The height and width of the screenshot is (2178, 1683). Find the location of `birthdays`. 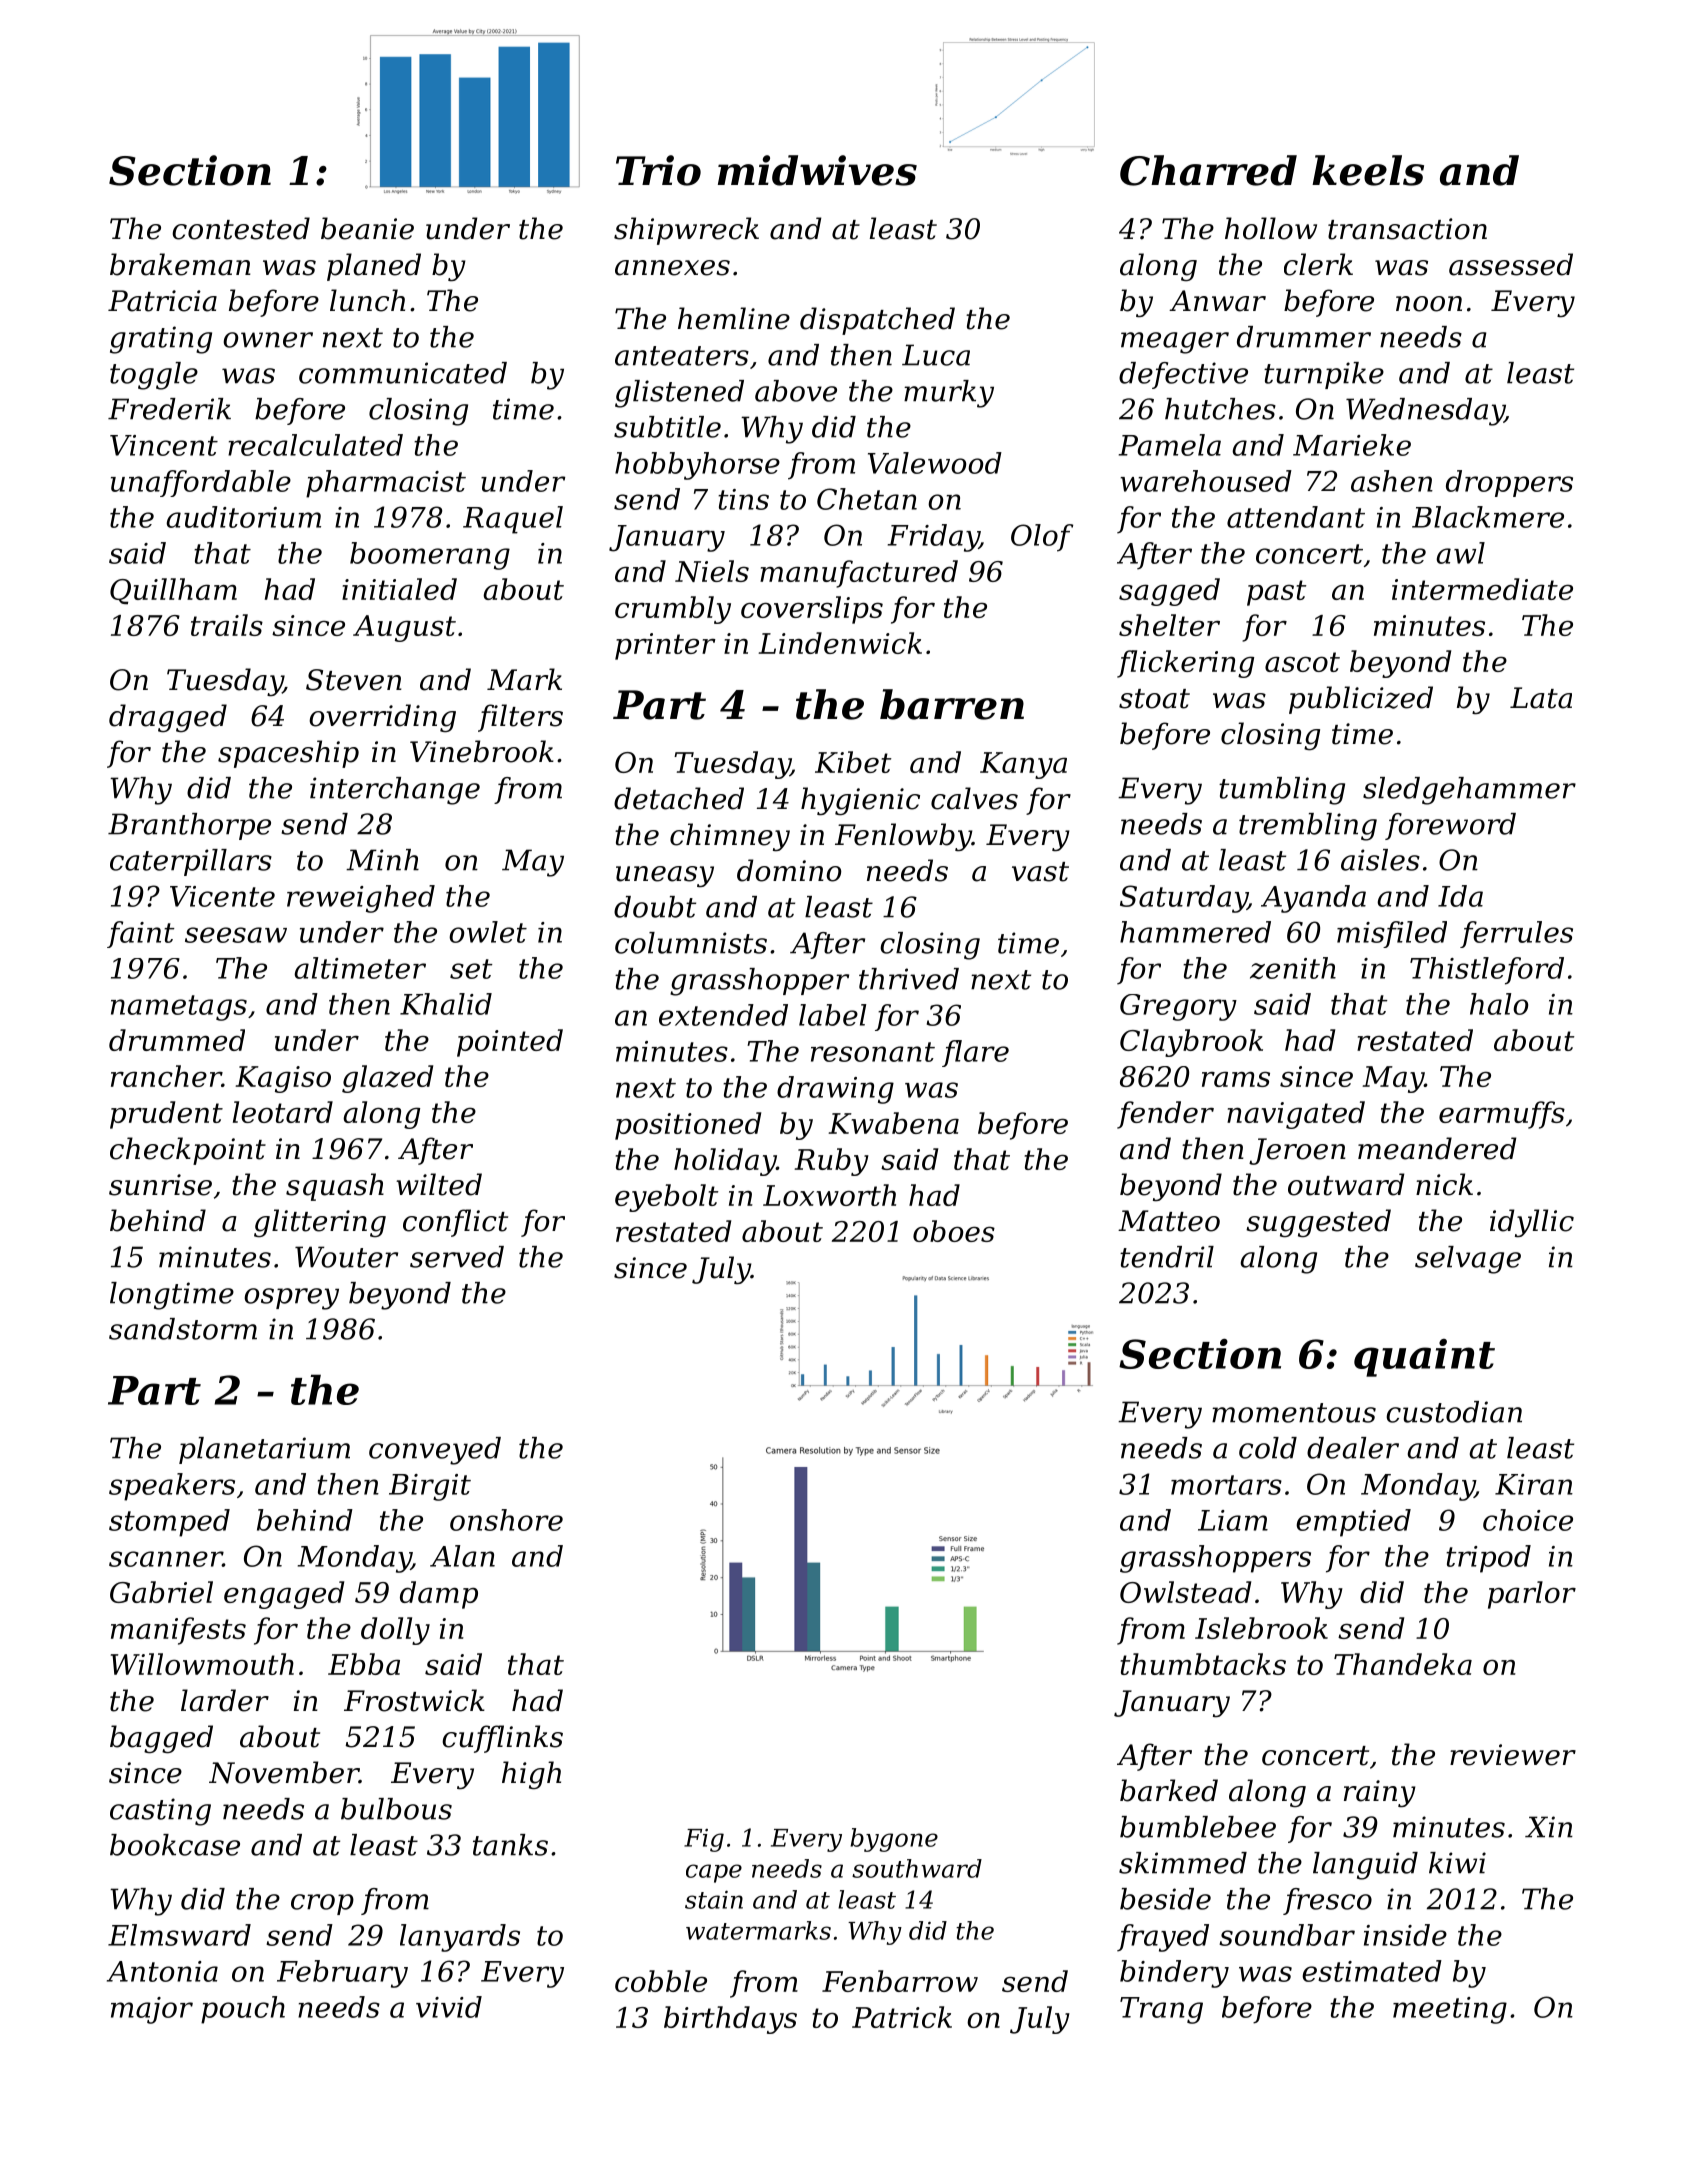

birthdays is located at coordinates (730, 2020).
